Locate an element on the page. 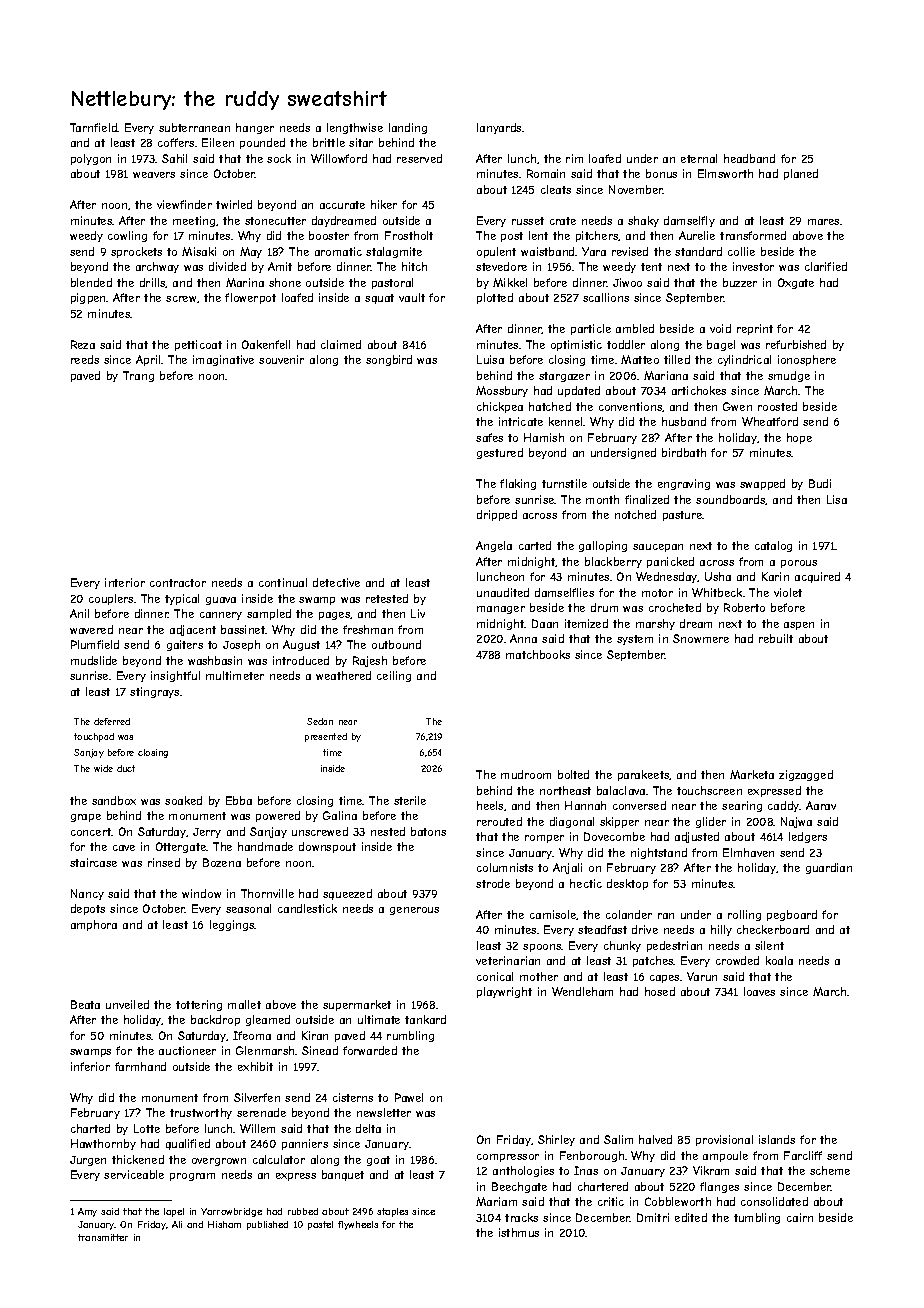  cleats is located at coordinates (556, 189).
